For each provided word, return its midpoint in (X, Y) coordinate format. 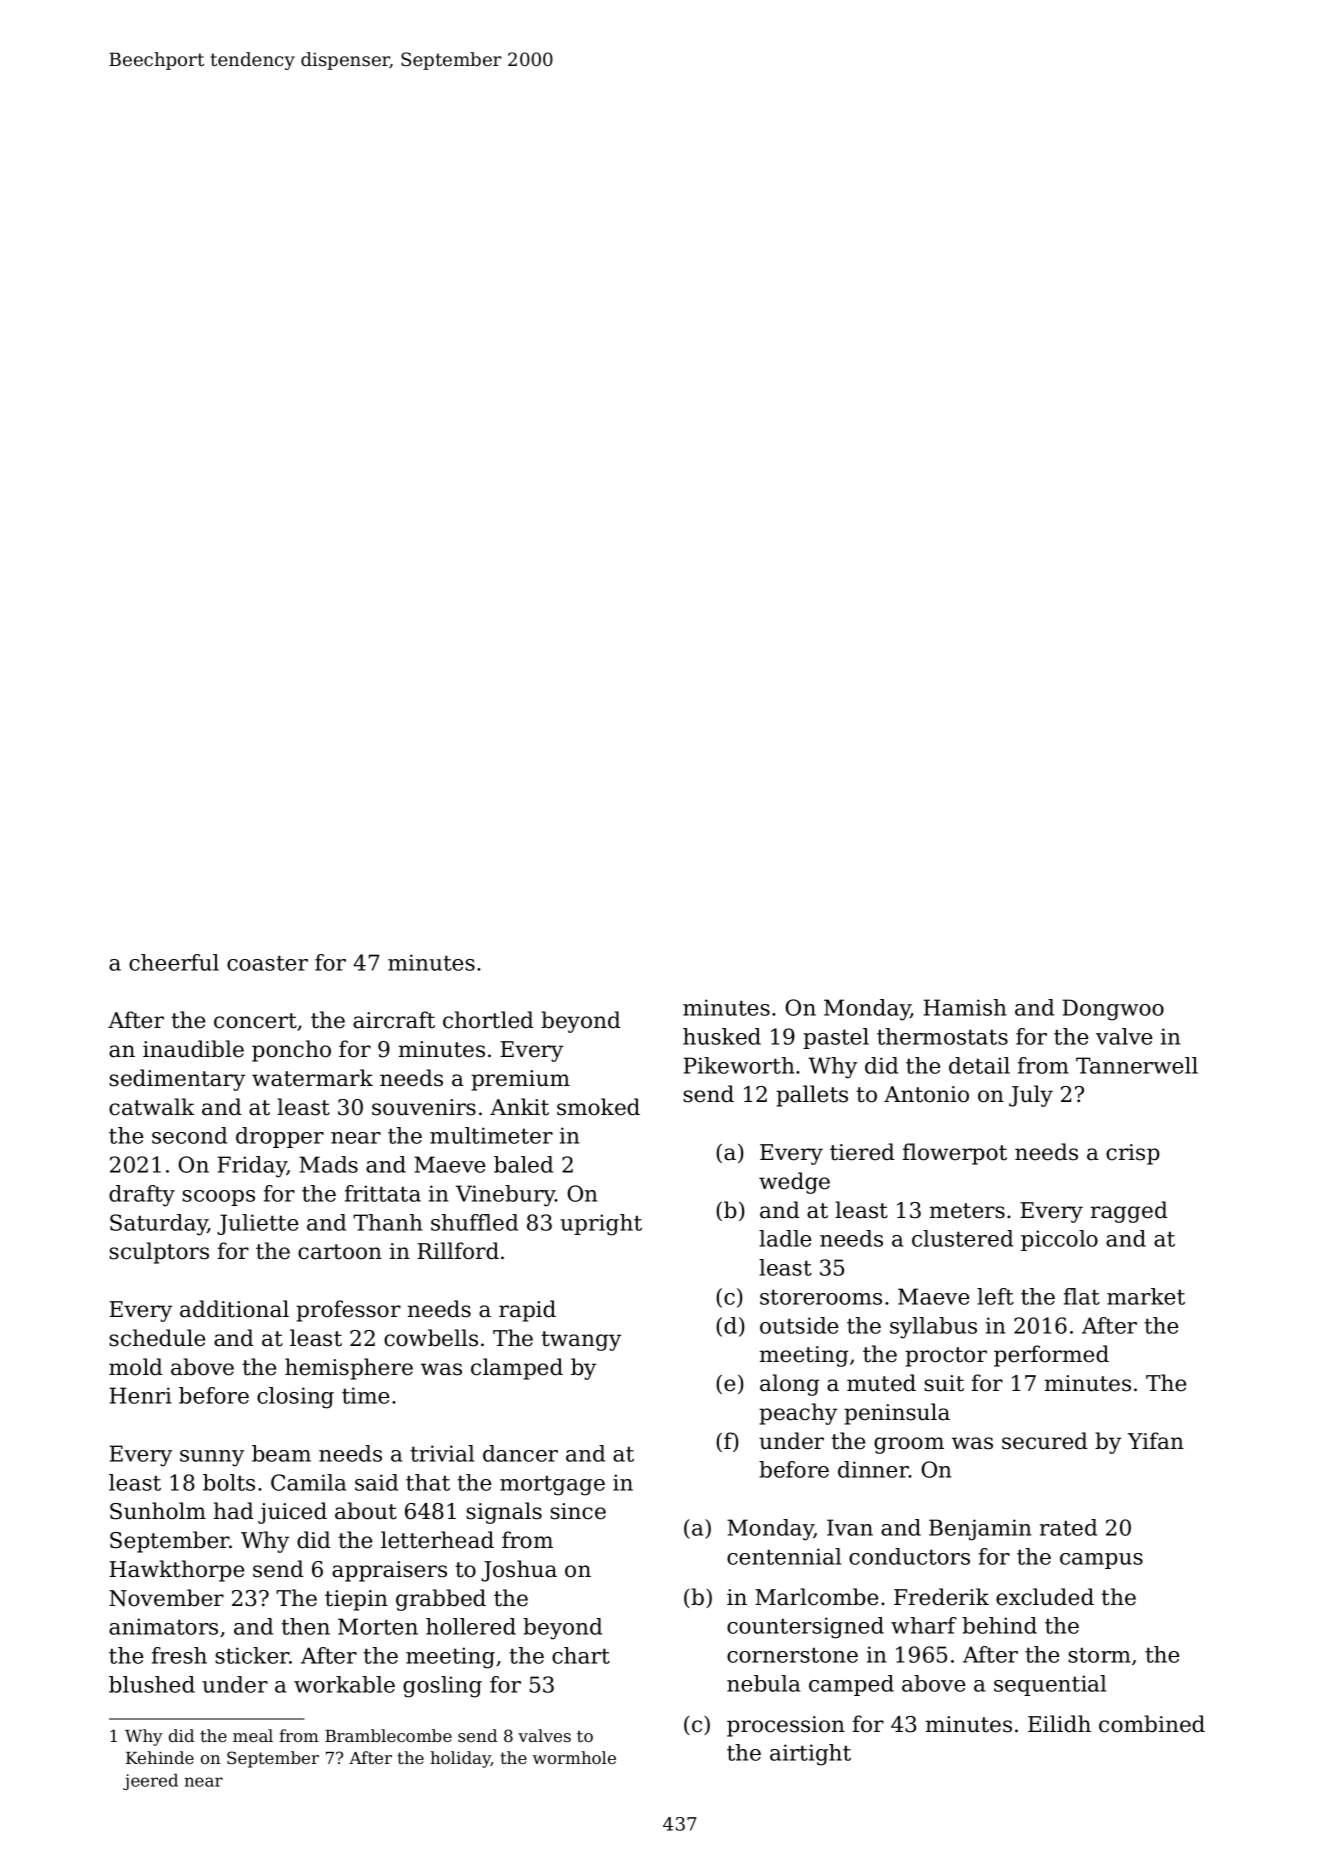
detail (979, 1065)
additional (234, 1309)
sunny (212, 1458)
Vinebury (505, 1196)
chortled (488, 1020)
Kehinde (160, 1757)
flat (1082, 1296)
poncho (291, 1051)
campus (1101, 1561)
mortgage (552, 1485)
